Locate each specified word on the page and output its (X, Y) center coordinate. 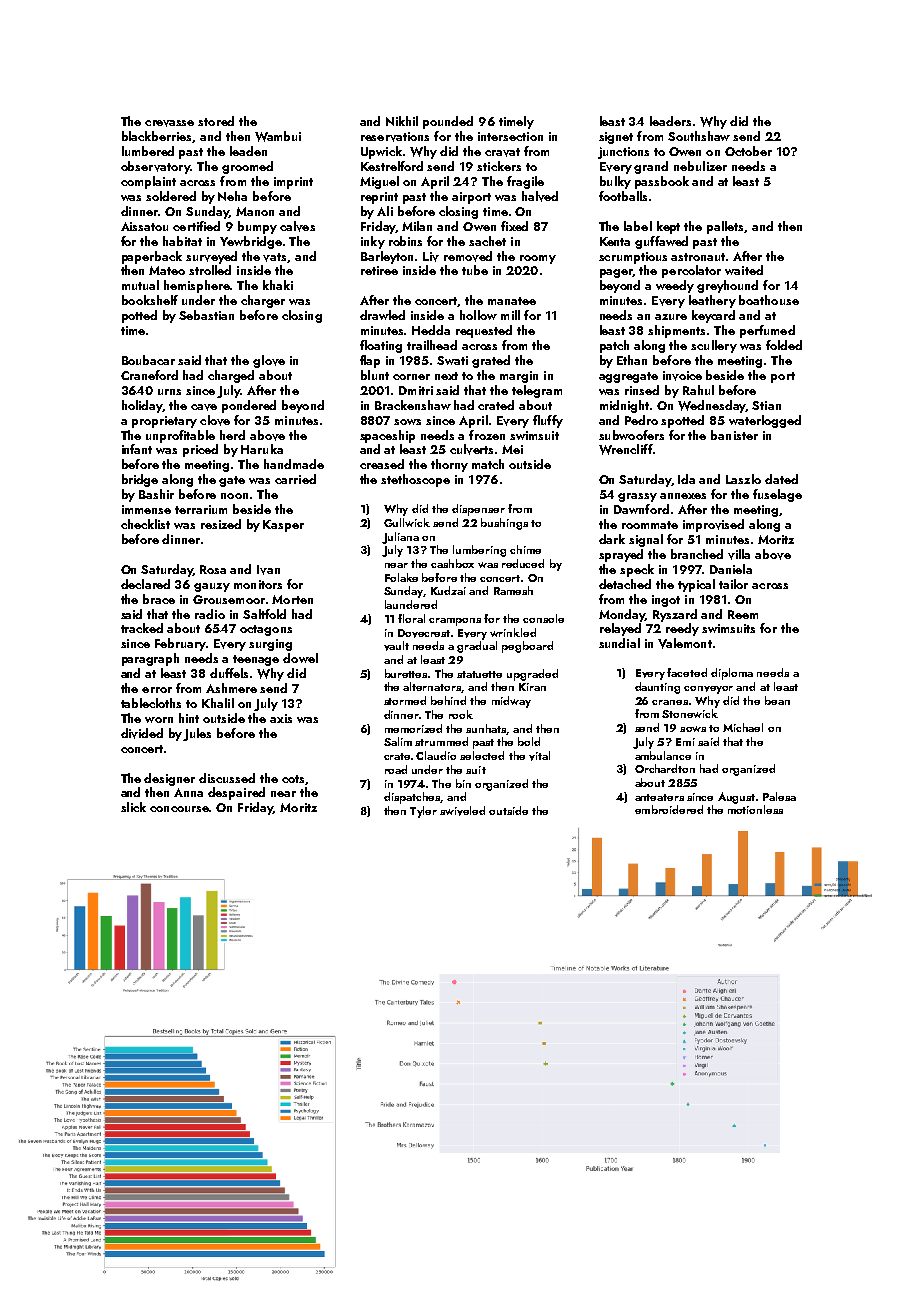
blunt (375, 375)
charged (231, 376)
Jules (197, 734)
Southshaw (699, 136)
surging (270, 645)
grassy (637, 497)
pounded (448, 122)
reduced (523, 563)
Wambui (278, 136)
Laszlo (743, 479)
